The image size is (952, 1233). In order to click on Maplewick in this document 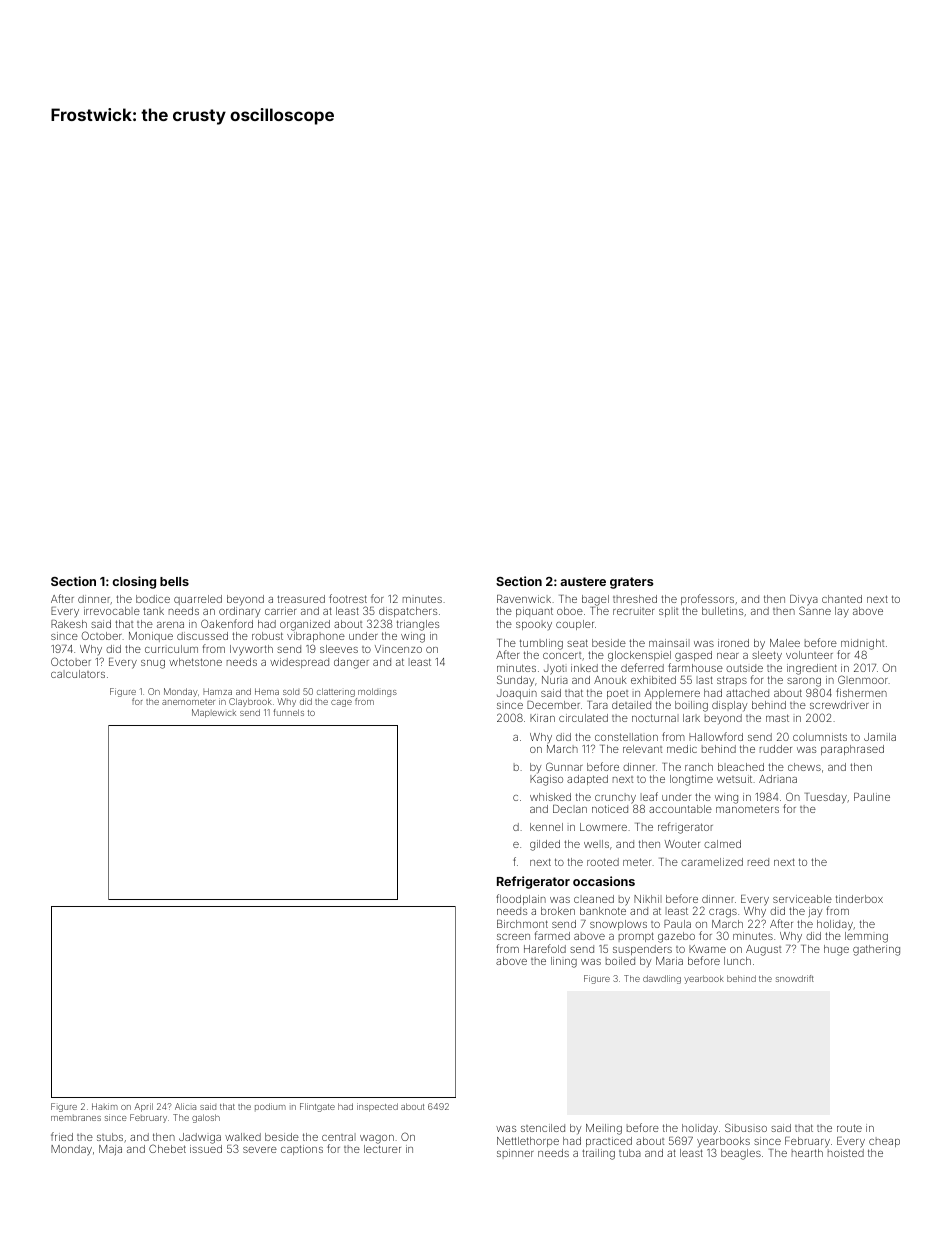, I will do `click(214, 713)`.
